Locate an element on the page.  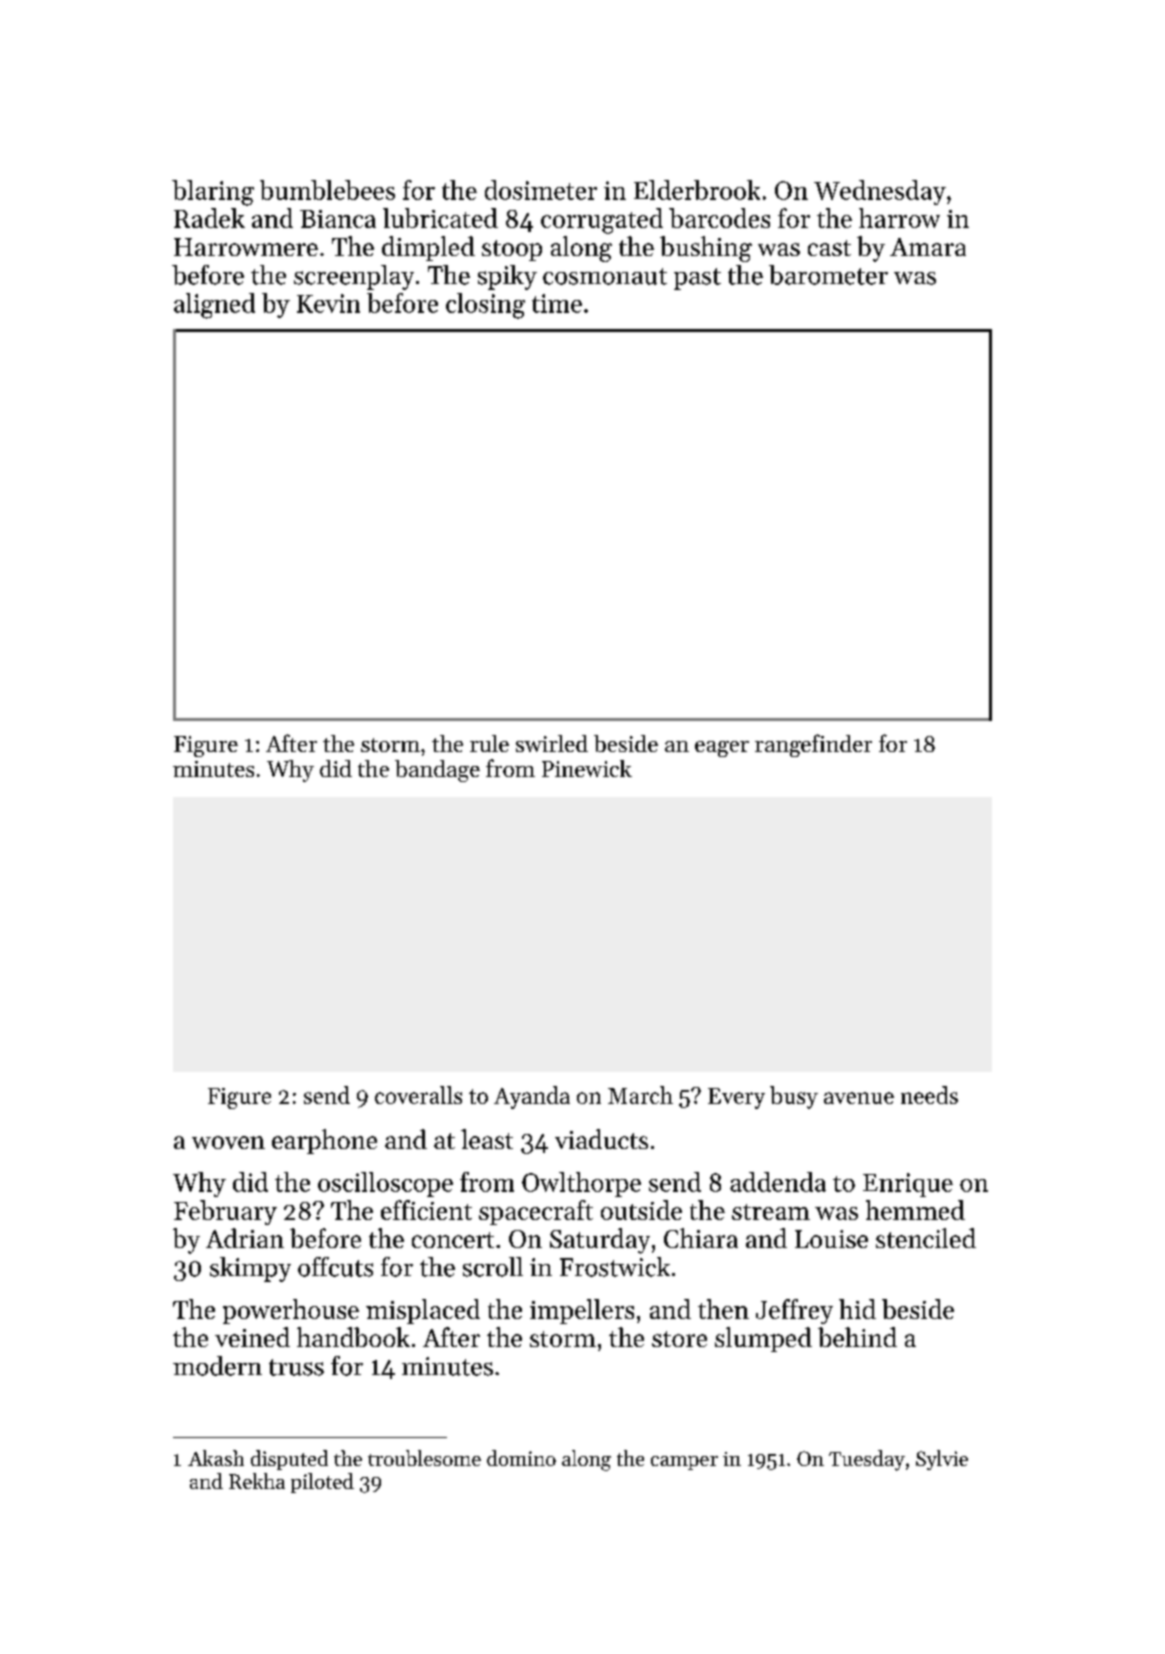
Wednesday is located at coordinates (880, 192).
